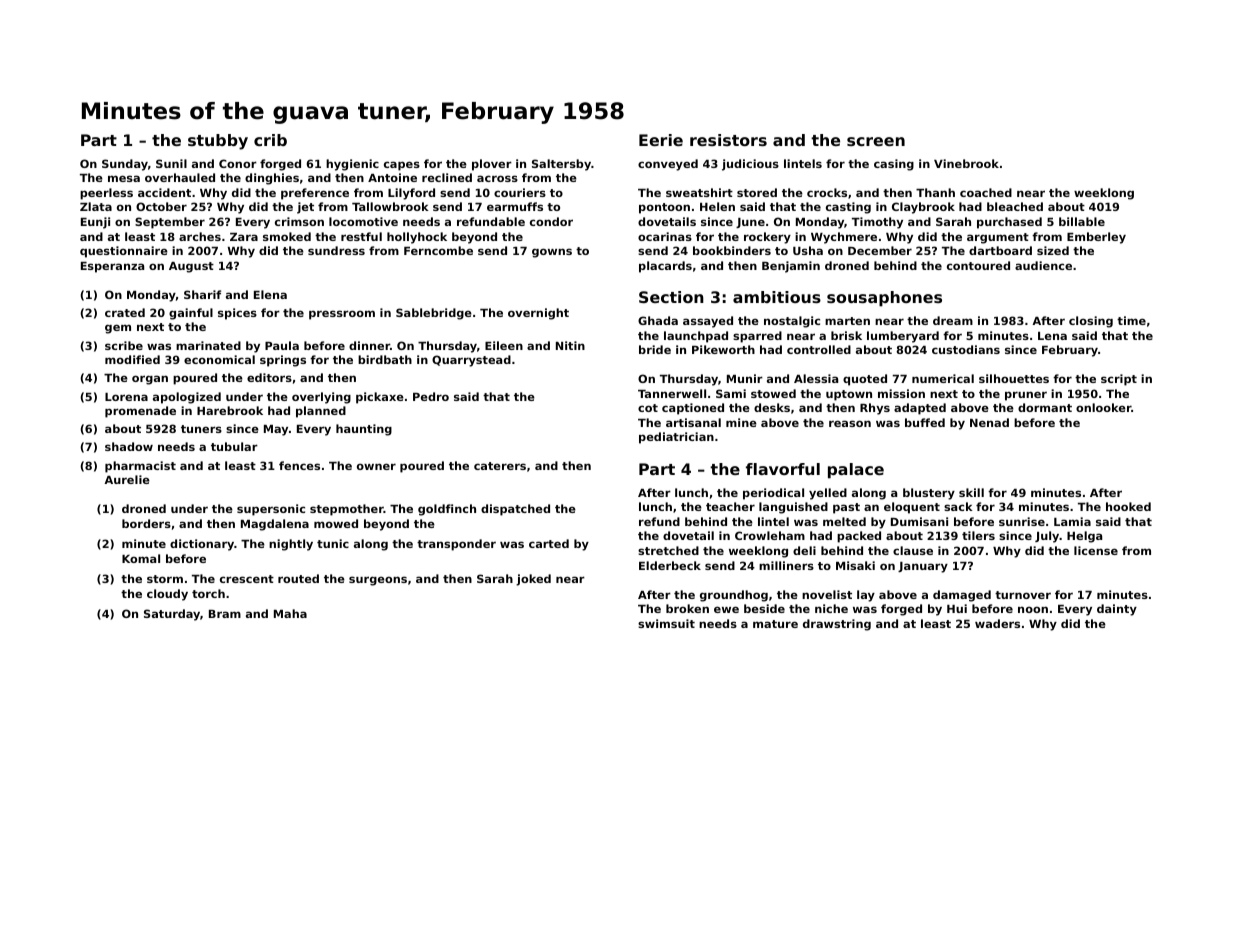 The width and height of the screenshot is (1233, 952). What do you see at coordinates (504, 345) in the screenshot?
I see `Eileen` at bounding box center [504, 345].
